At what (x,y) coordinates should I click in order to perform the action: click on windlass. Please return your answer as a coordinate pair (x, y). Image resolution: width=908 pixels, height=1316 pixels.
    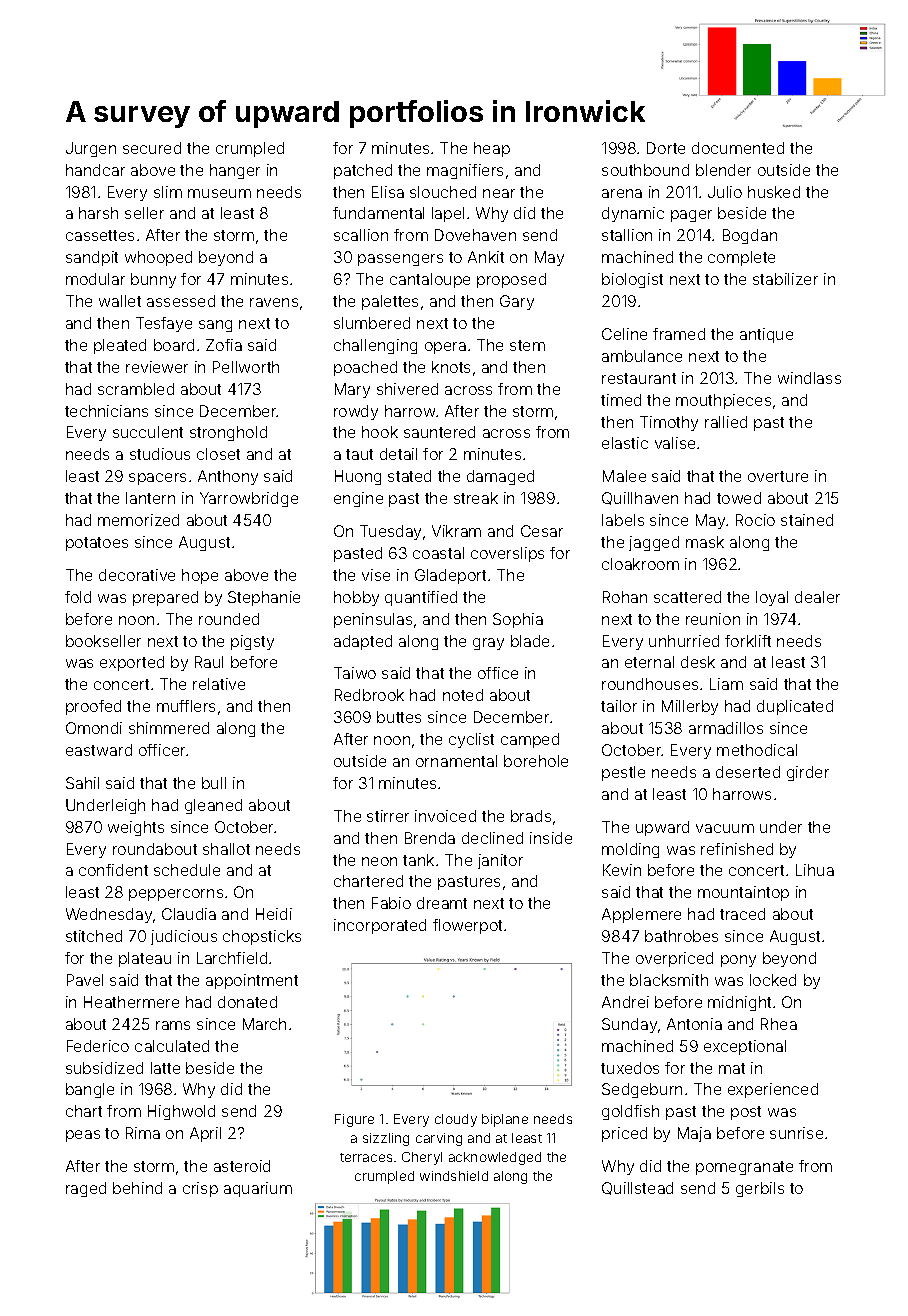
    Looking at the image, I should click on (809, 378).
